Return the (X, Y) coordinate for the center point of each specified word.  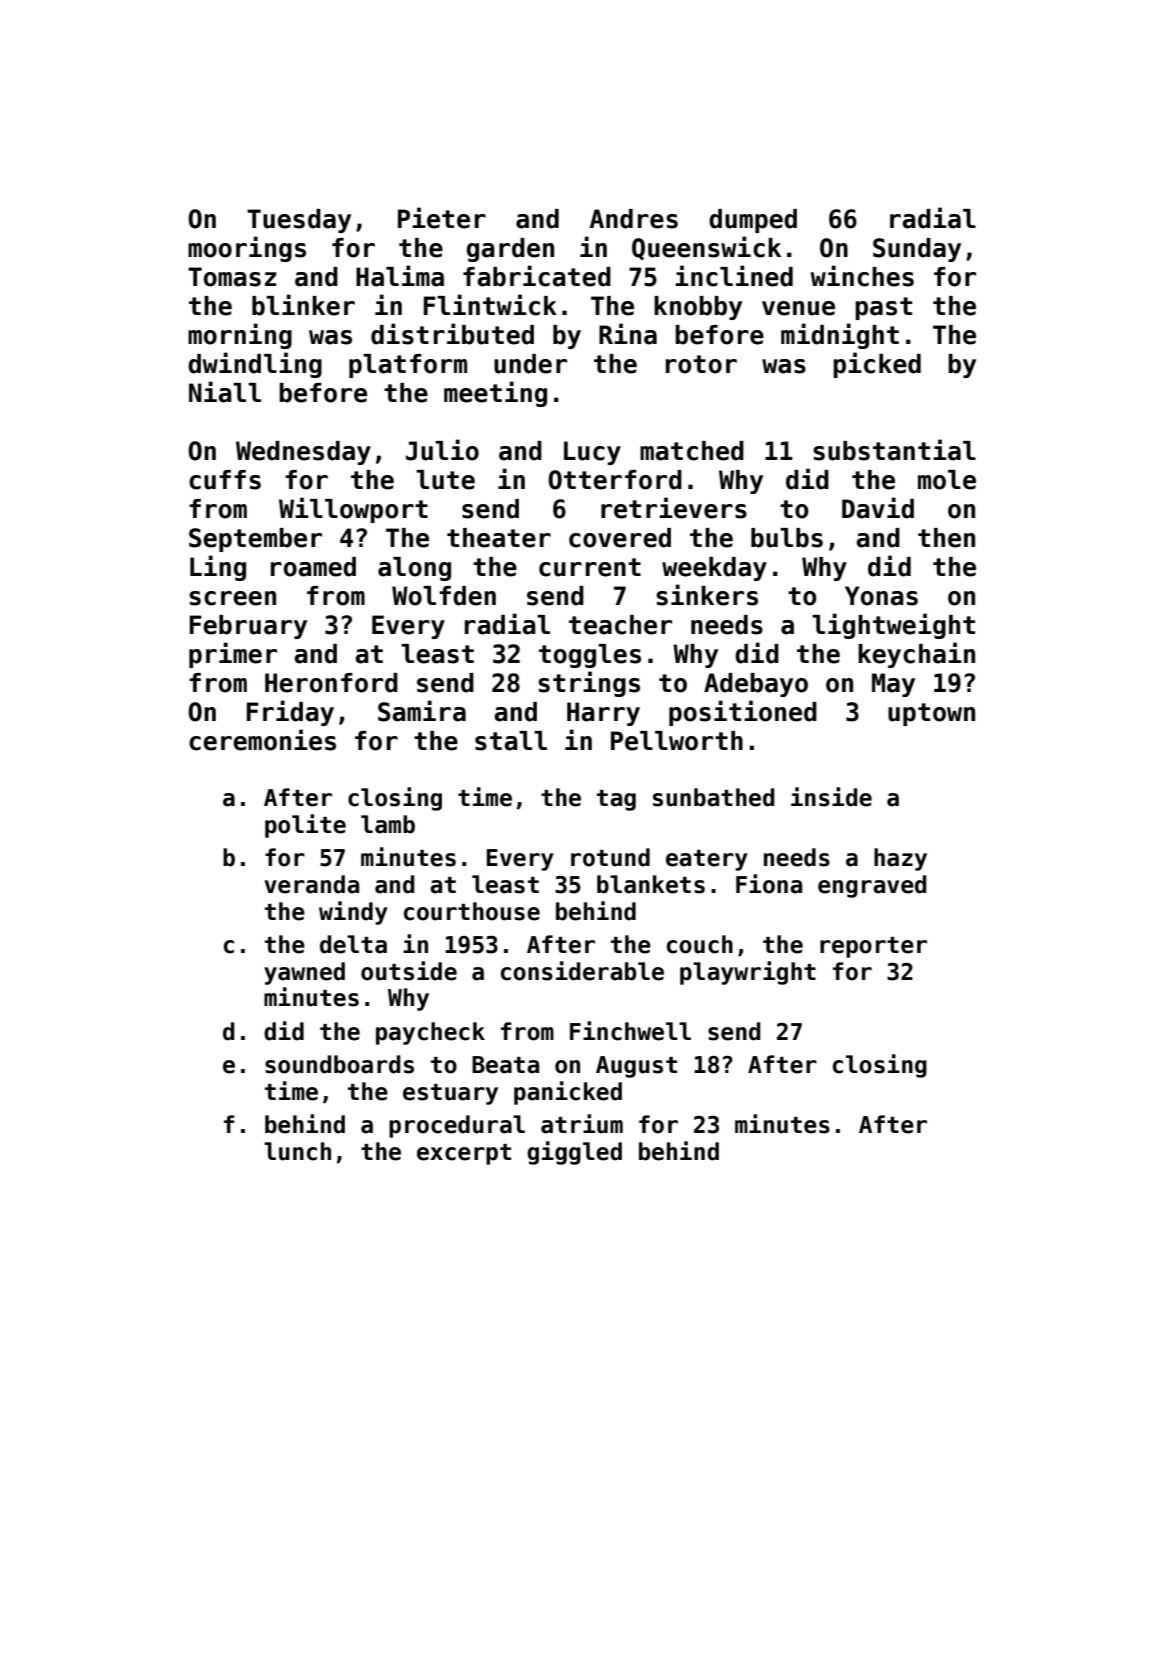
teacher (620, 625)
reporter (873, 947)
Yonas (881, 596)
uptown (931, 714)
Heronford (331, 683)
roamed (313, 567)
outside (409, 971)
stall (511, 741)
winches (862, 276)
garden (510, 250)
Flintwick (490, 305)
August (636, 1067)
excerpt (464, 1154)
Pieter (442, 218)
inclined (734, 276)
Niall (225, 392)
